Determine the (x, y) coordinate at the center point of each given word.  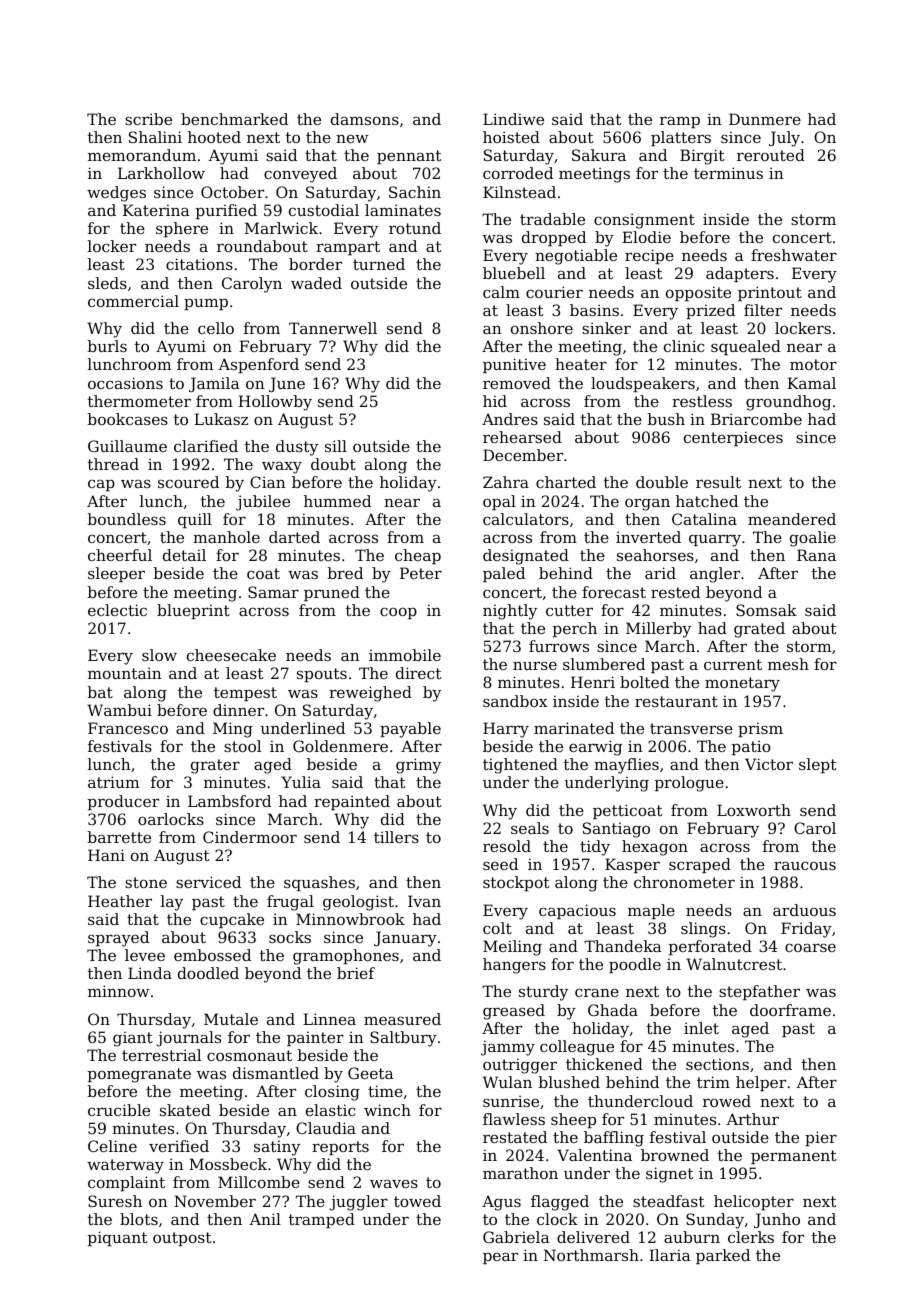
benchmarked (234, 119)
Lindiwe (513, 119)
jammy (508, 1048)
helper (761, 1083)
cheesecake (231, 655)
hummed (337, 501)
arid (660, 573)
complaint (126, 1183)
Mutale (231, 1019)
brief (356, 973)
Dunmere (765, 119)
